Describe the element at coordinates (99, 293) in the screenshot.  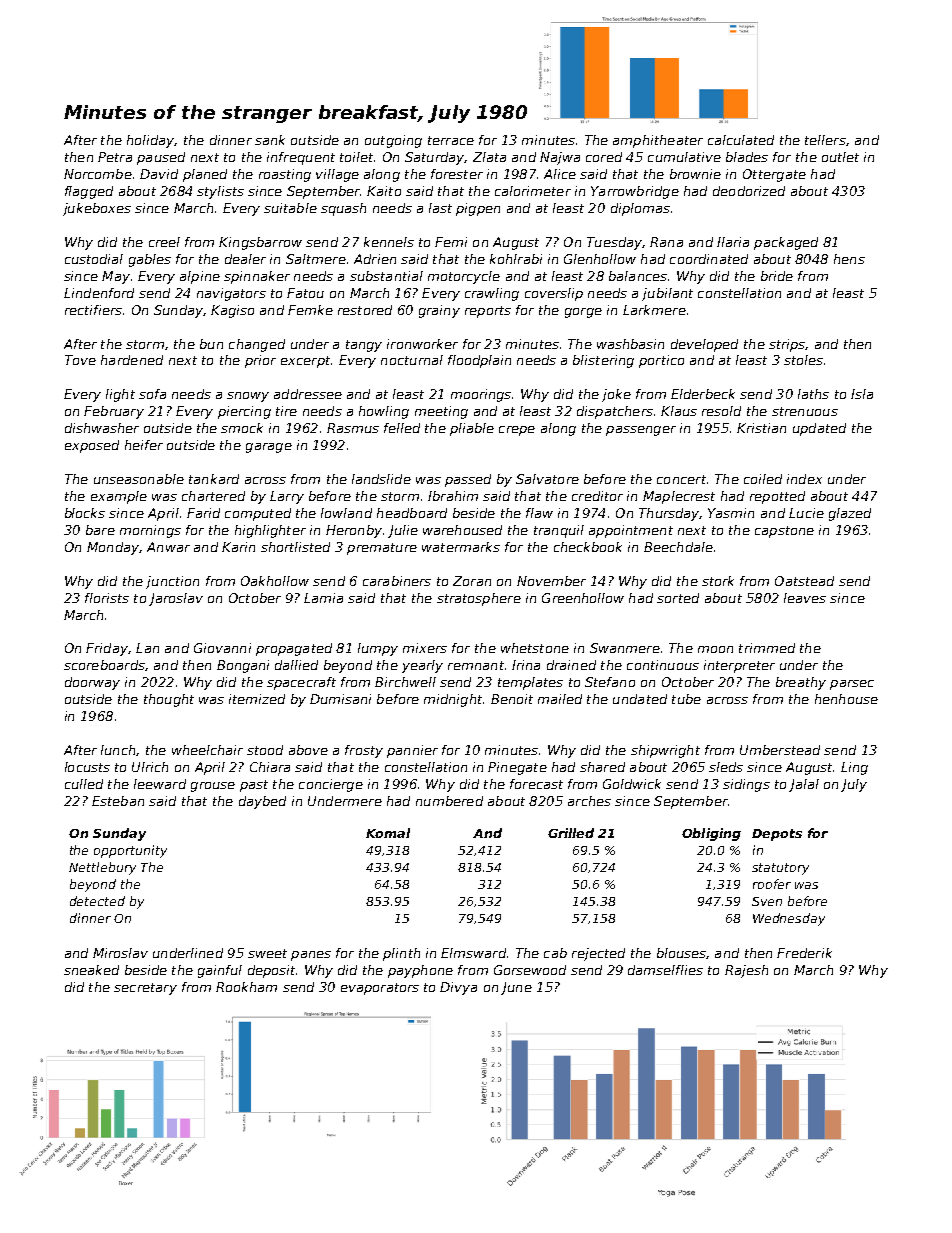
I see `Lindenford` at that location.
